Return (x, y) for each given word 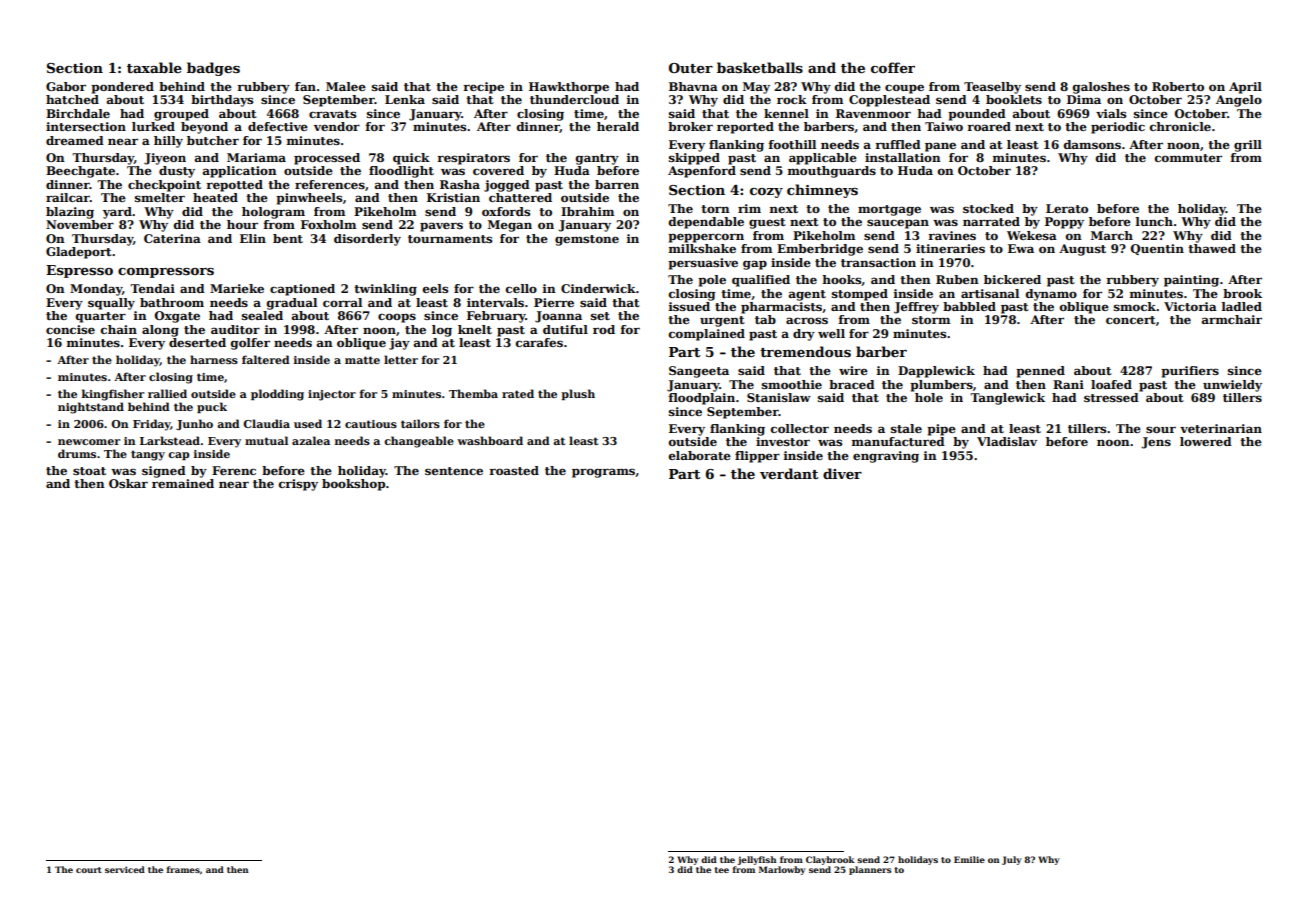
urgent (722, 321)
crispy (298, 485)
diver (842, 473)
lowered (1206, 441)
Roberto (1178, 86)
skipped (694, 159)
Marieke (237, 288)
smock (1135, 306)
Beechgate (80, 172)
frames (183, 869)
